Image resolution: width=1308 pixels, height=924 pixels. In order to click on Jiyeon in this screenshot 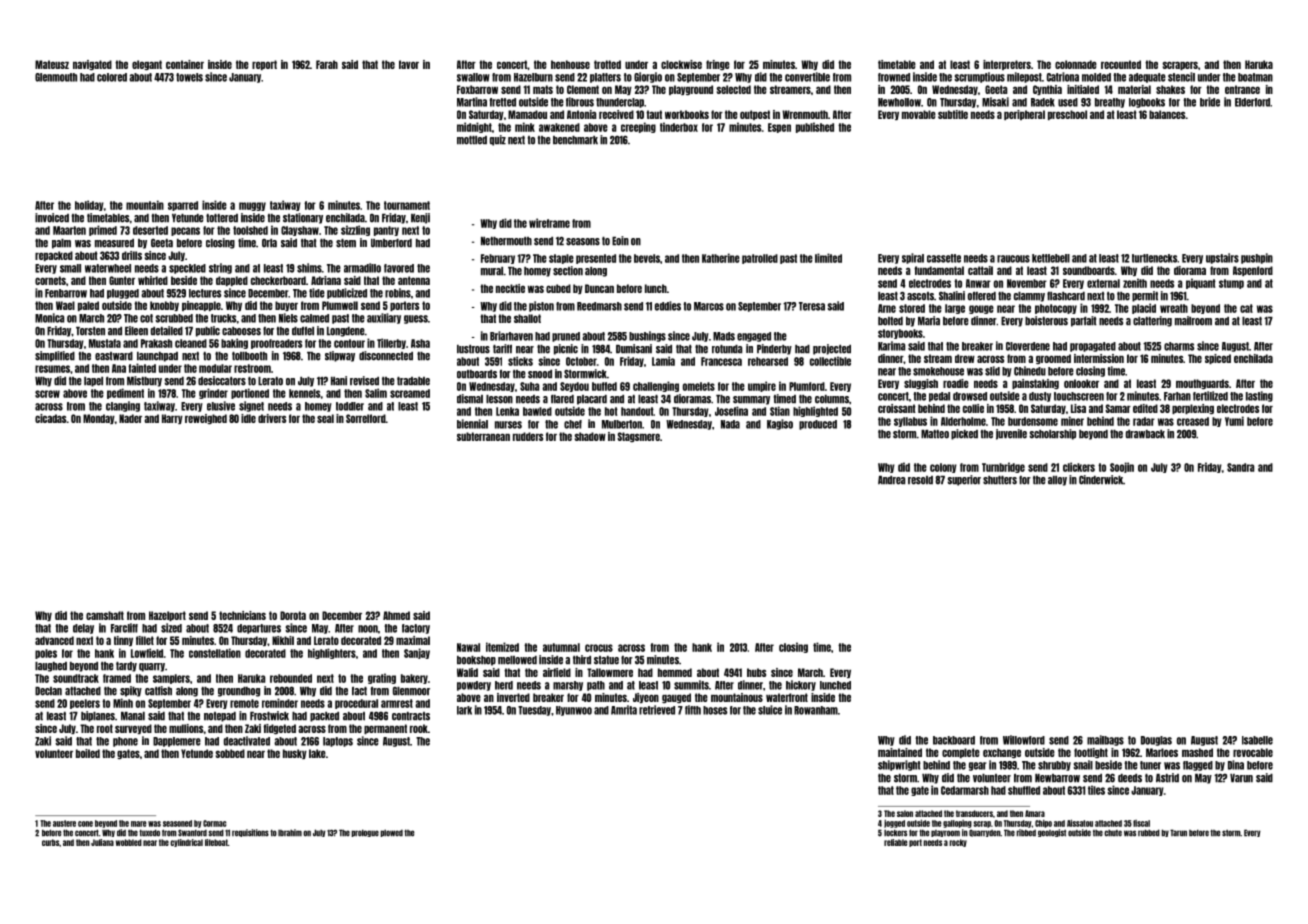, I will do `click(646, 698)`.
